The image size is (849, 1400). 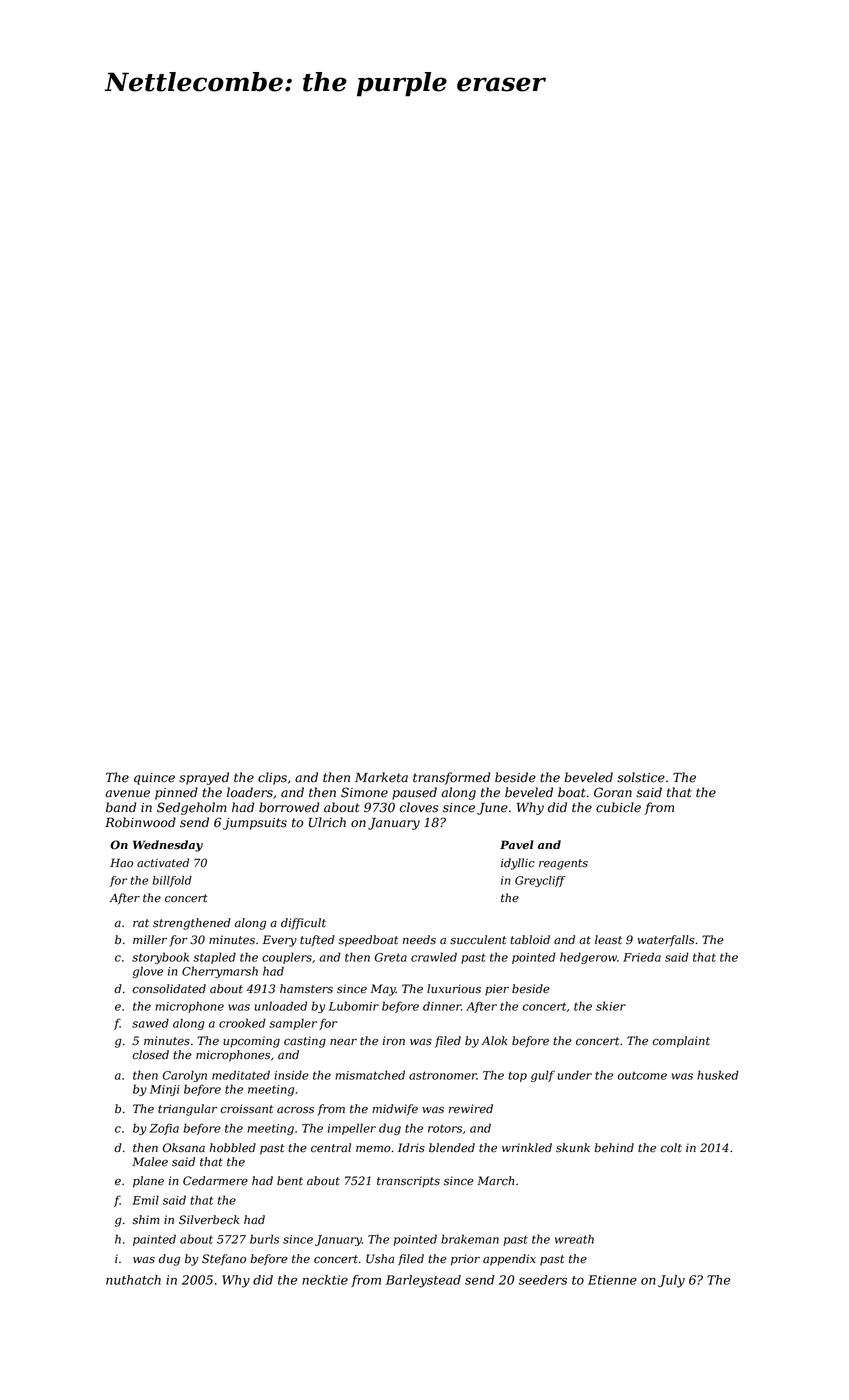 What do you see at coordinates (247, 1109) in the screenshot?
I see `croissant` at bounding box center [247, 1109].
